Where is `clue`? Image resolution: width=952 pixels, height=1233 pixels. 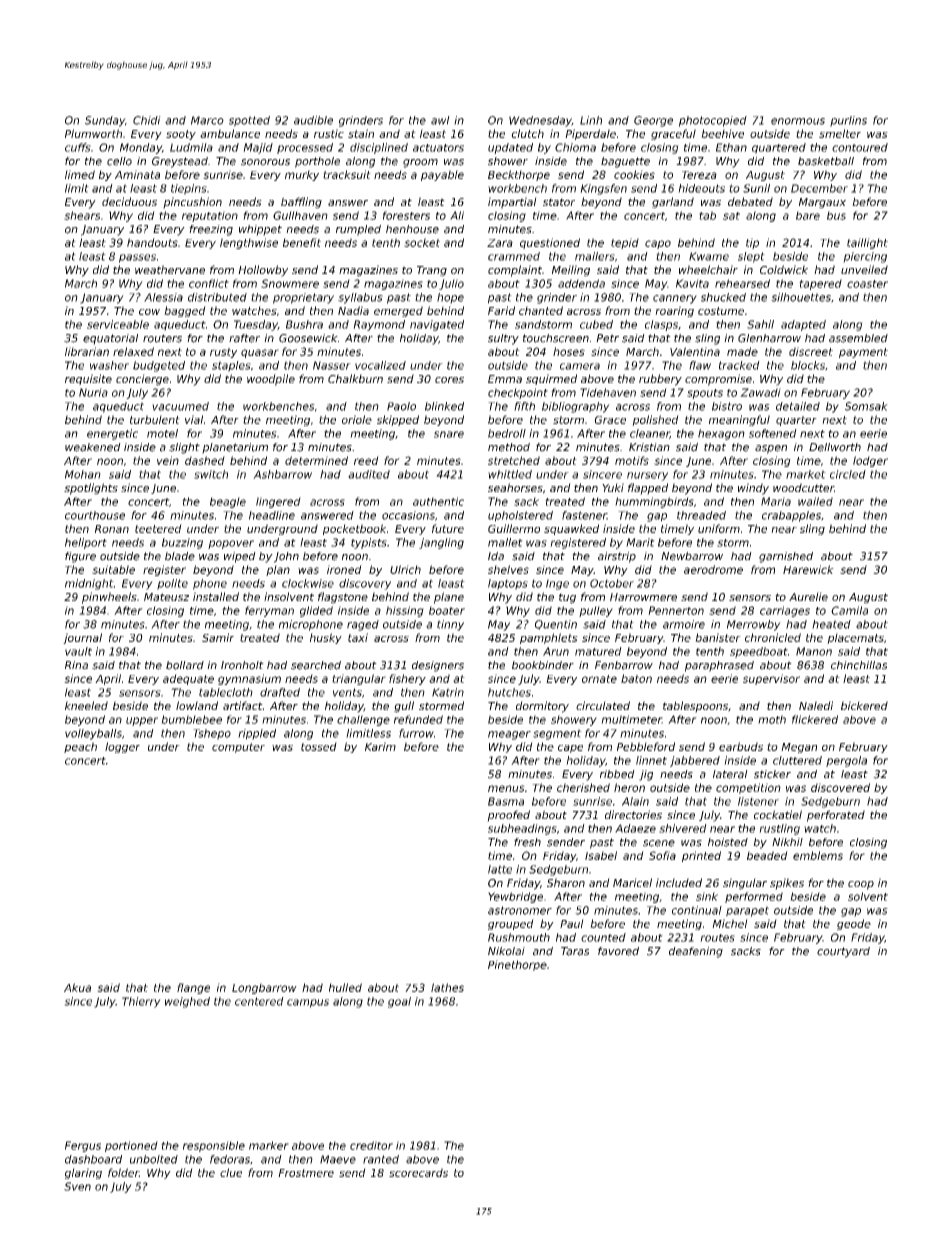
clue is located at coordinates (231, 1172).
